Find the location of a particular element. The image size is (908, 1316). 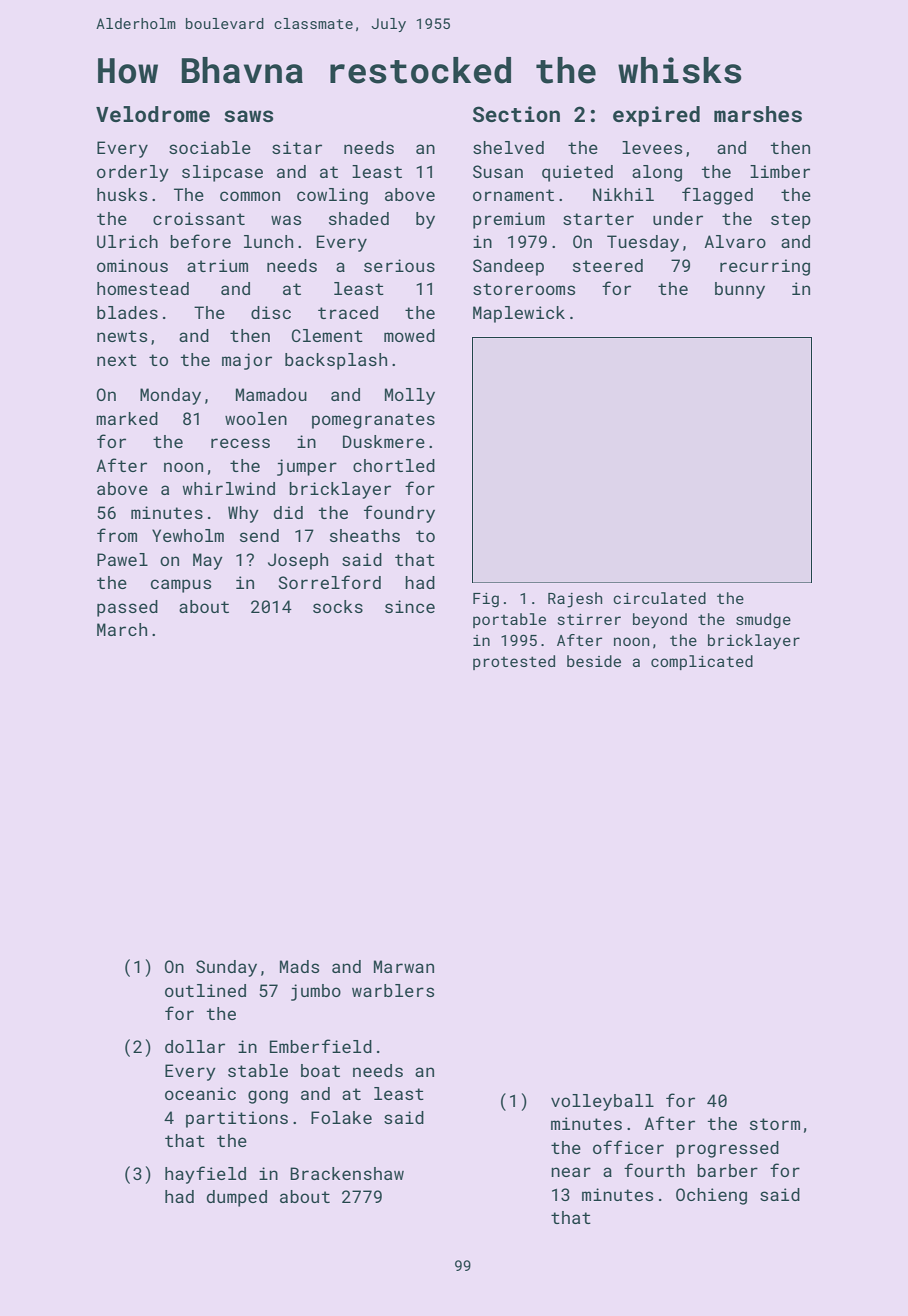

marshes is located at coordinates (758, 114).
